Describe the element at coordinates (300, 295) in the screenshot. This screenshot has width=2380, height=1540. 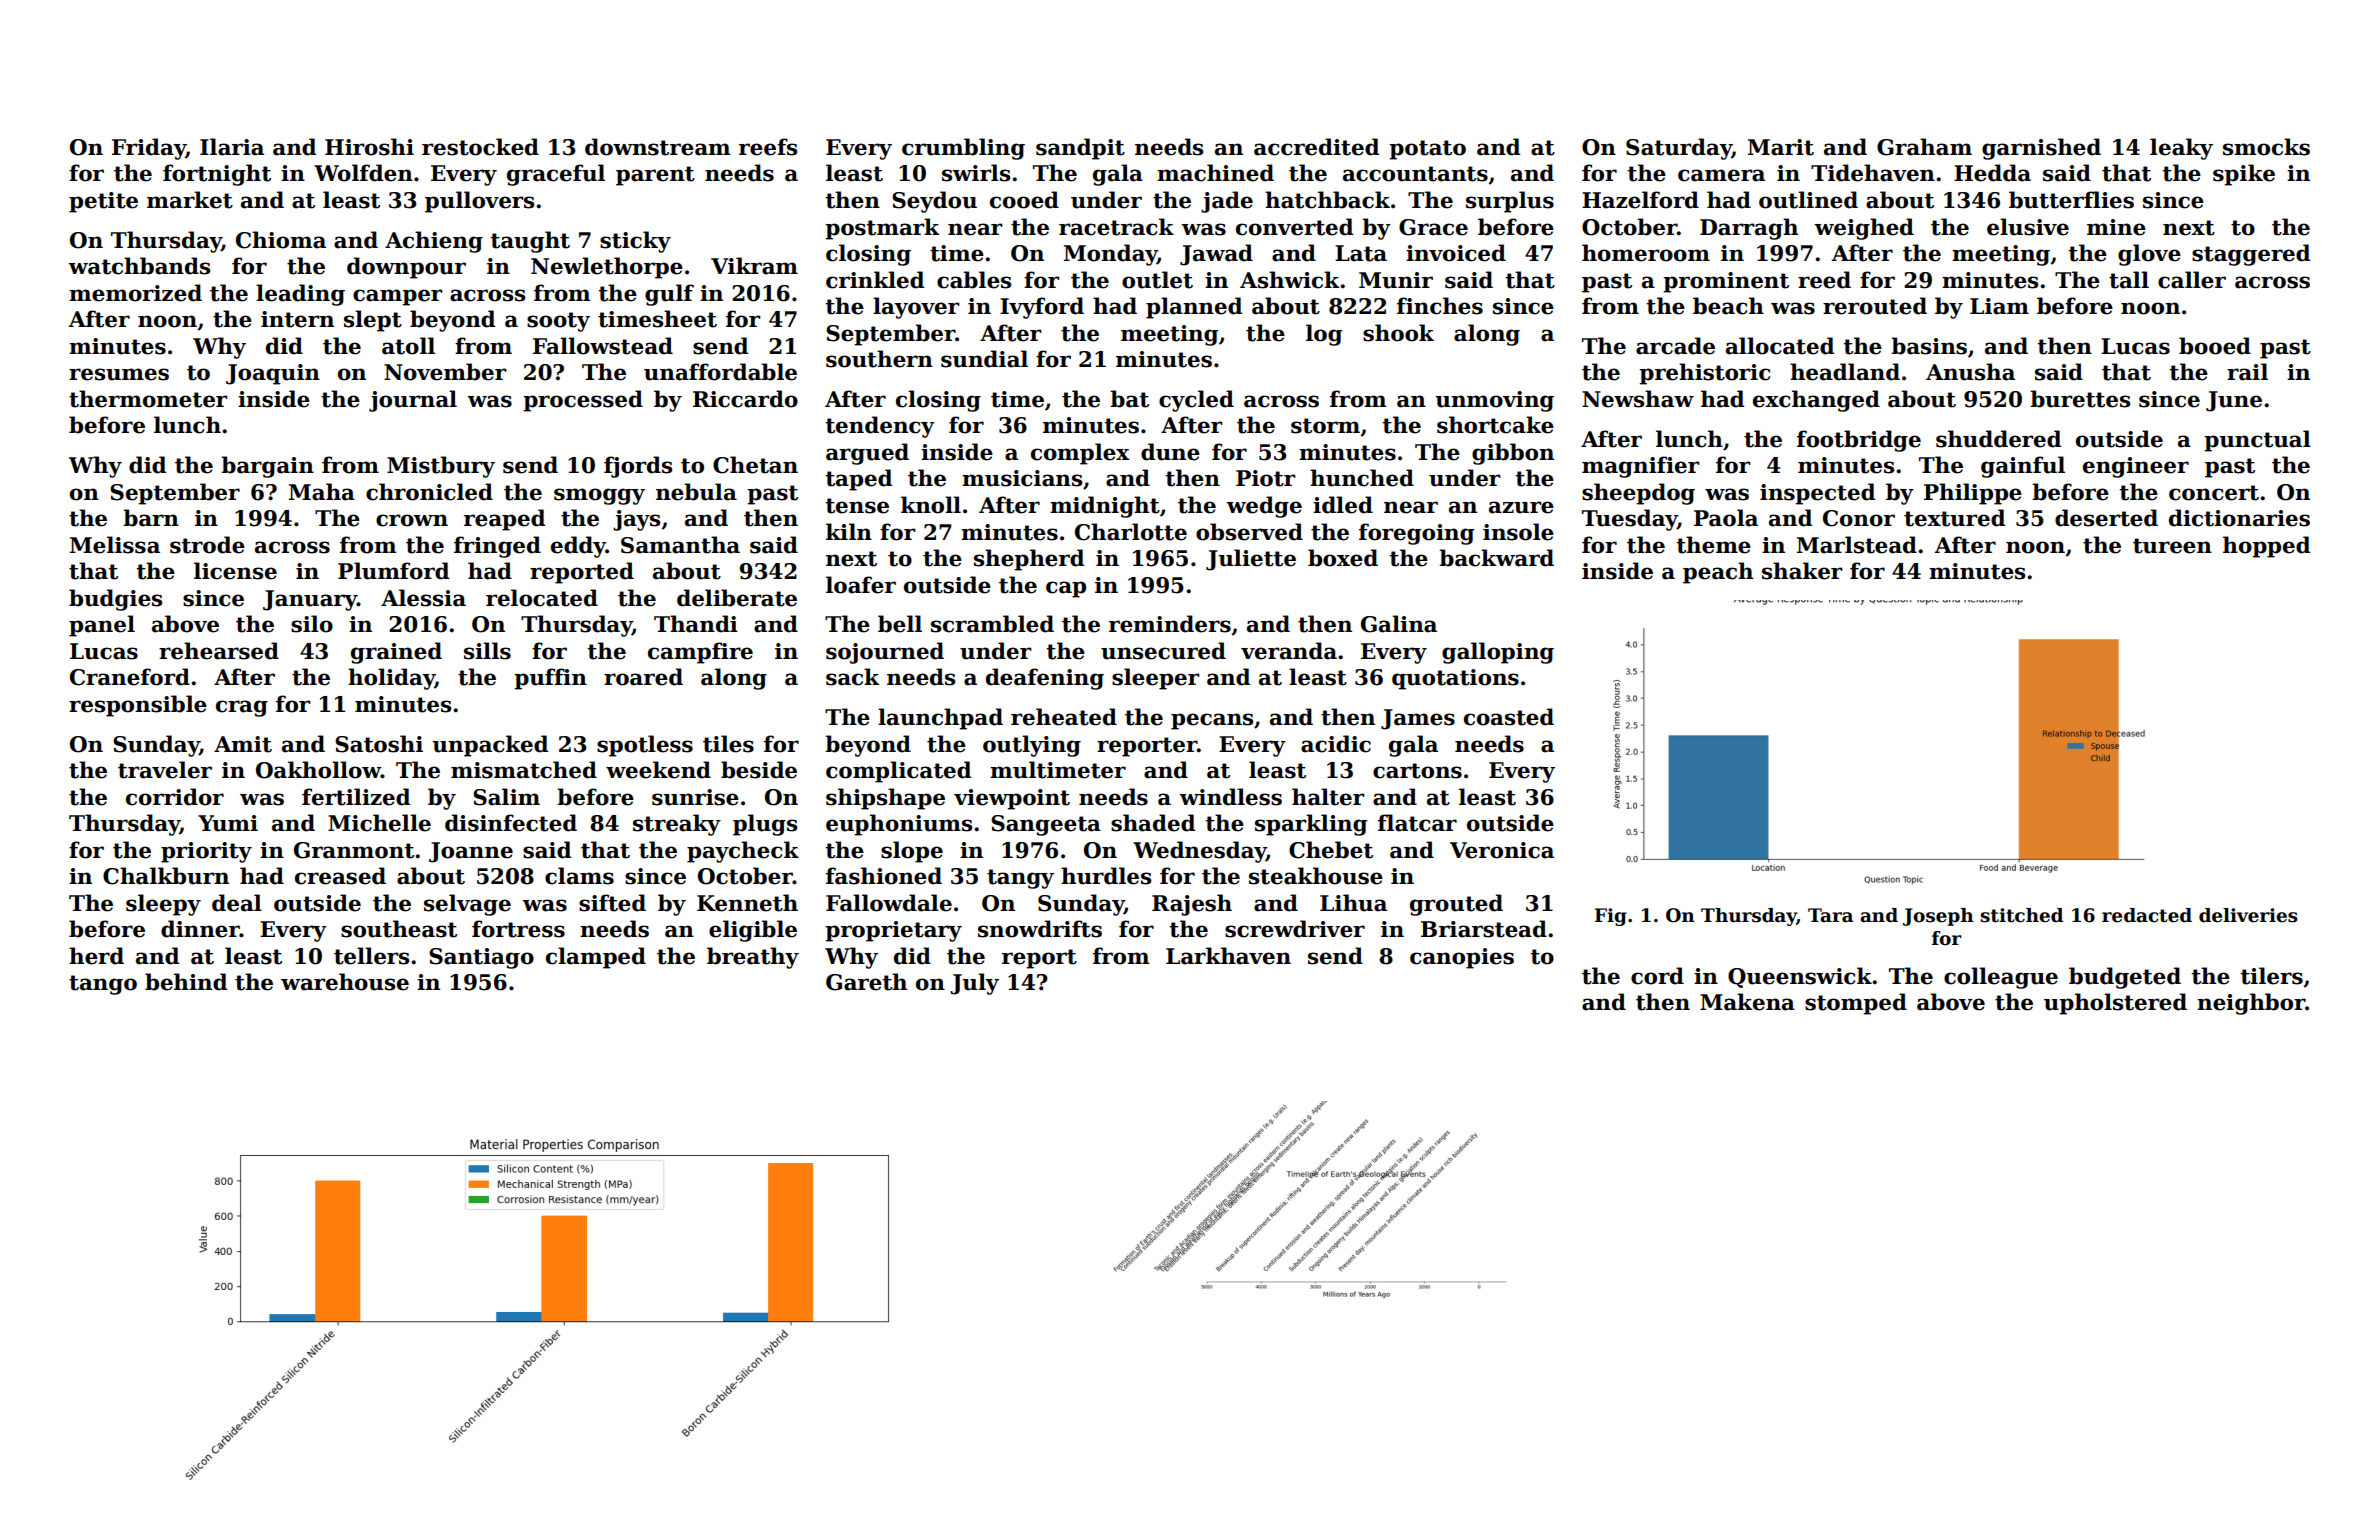
I see `leading` at that location.
